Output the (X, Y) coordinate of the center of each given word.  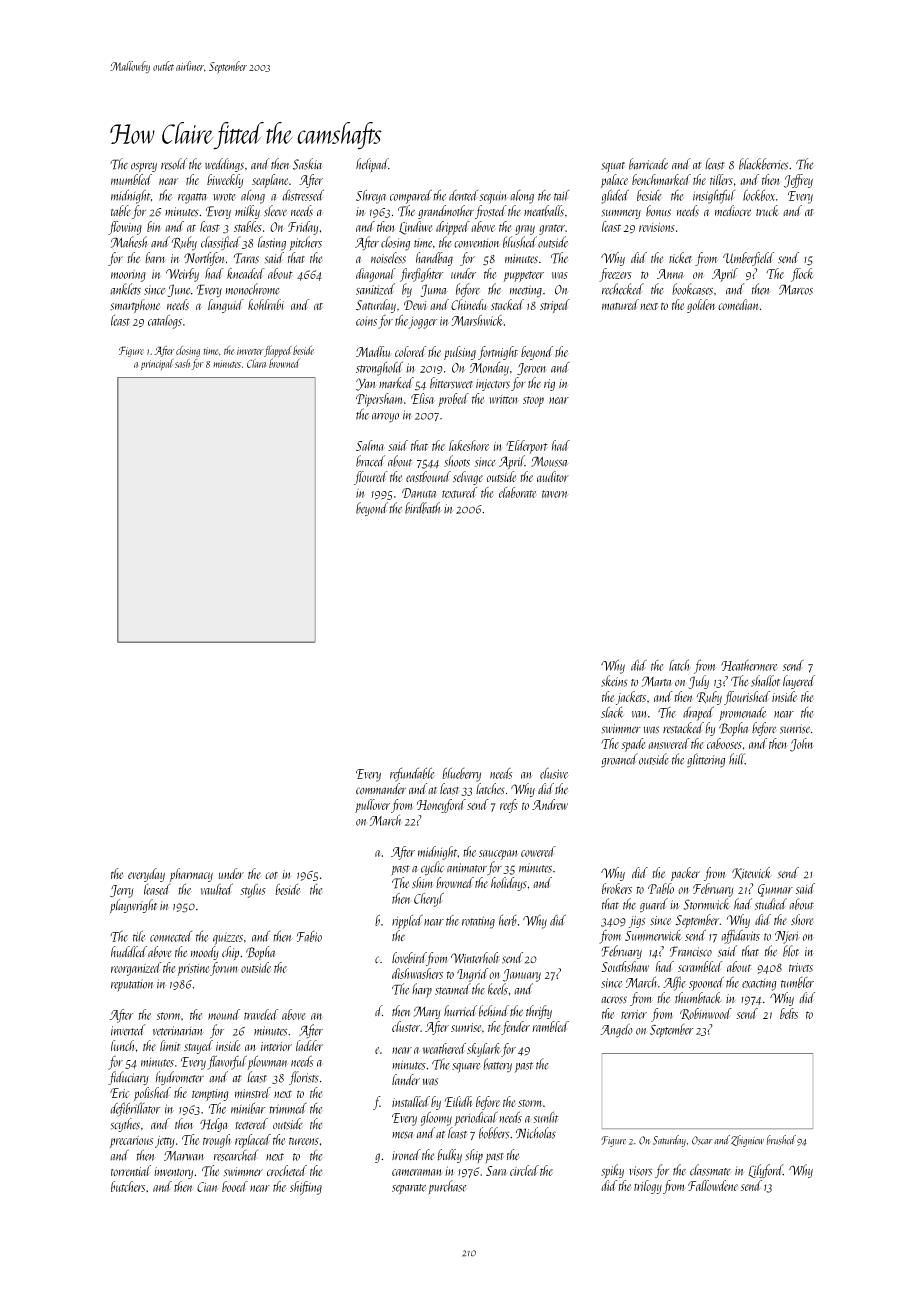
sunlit (546, 1117)
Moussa (549, 461)
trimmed (288, 1108)
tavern (555, 494)
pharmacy (191, 875)
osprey (144, 167)
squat (613, 167)
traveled (261, 1014)
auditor (553, 476)
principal (157, 364)
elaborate (517, 492)
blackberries (763, 164)
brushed (781, 1140)
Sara (496, 1171)
